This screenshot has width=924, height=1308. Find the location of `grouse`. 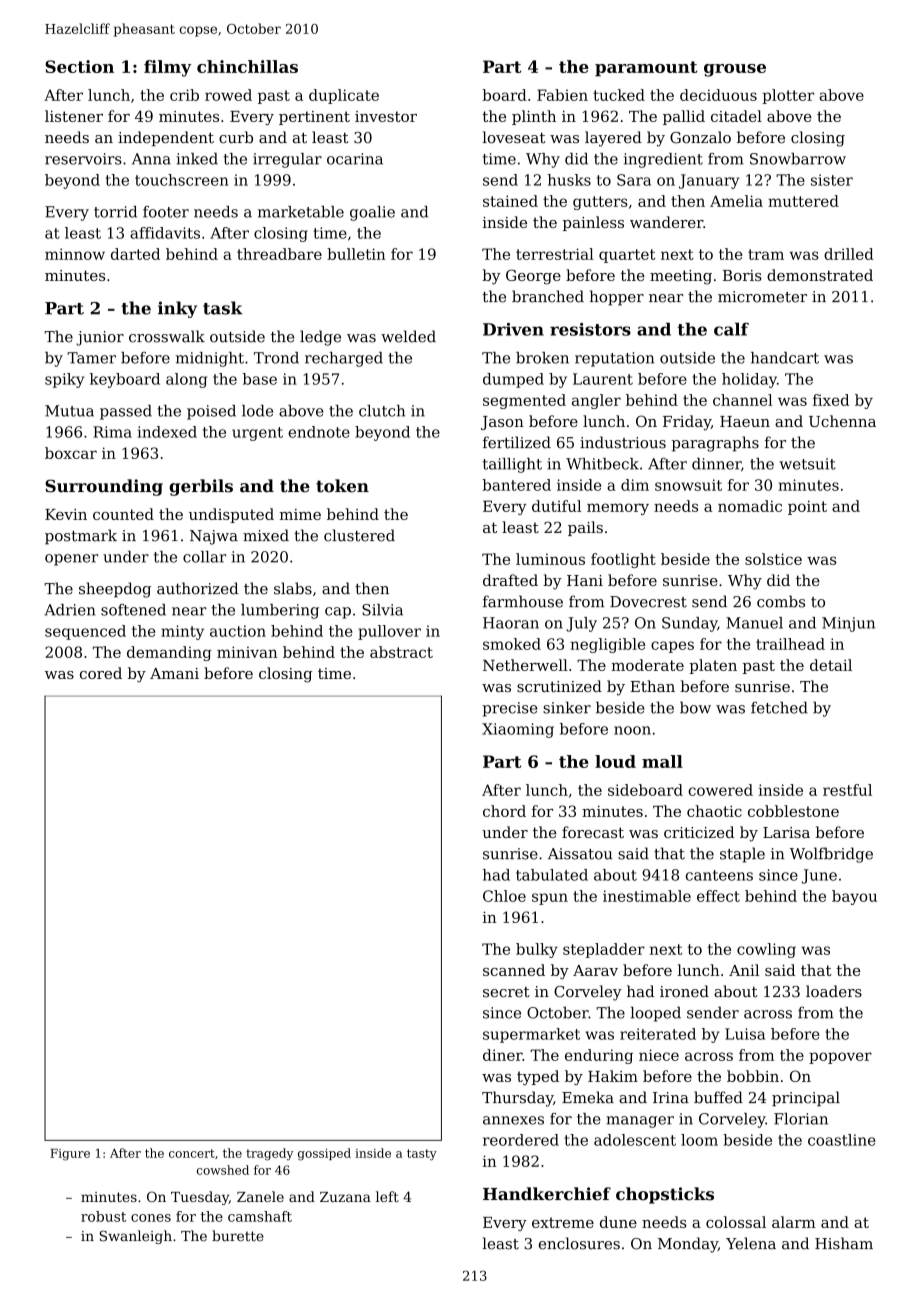

grouse is located at coordinates (735, 70).
